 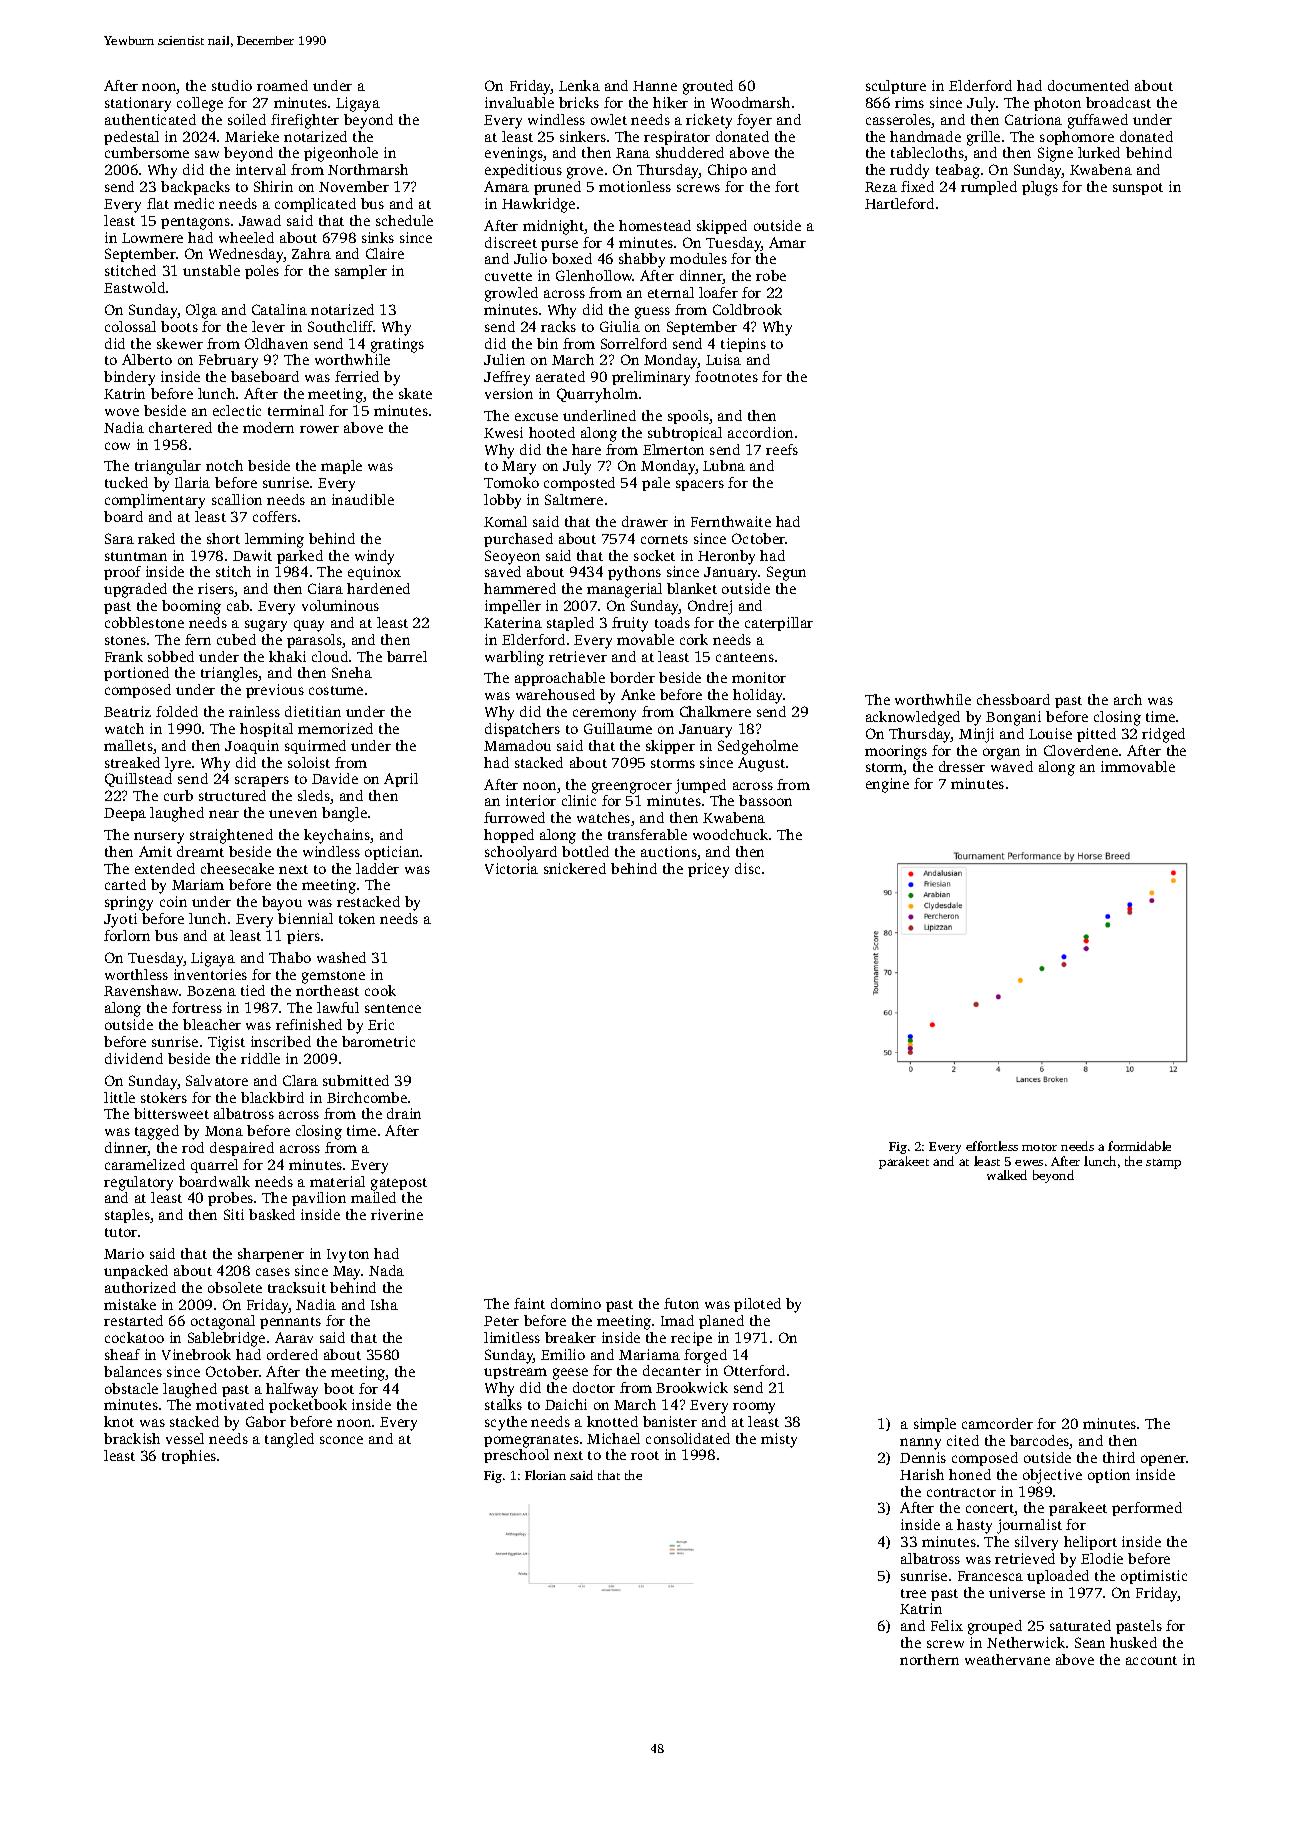 What do you see at coordinates (282, 85) in the image?
I see `roamed` at bounding box center [282, 85].
